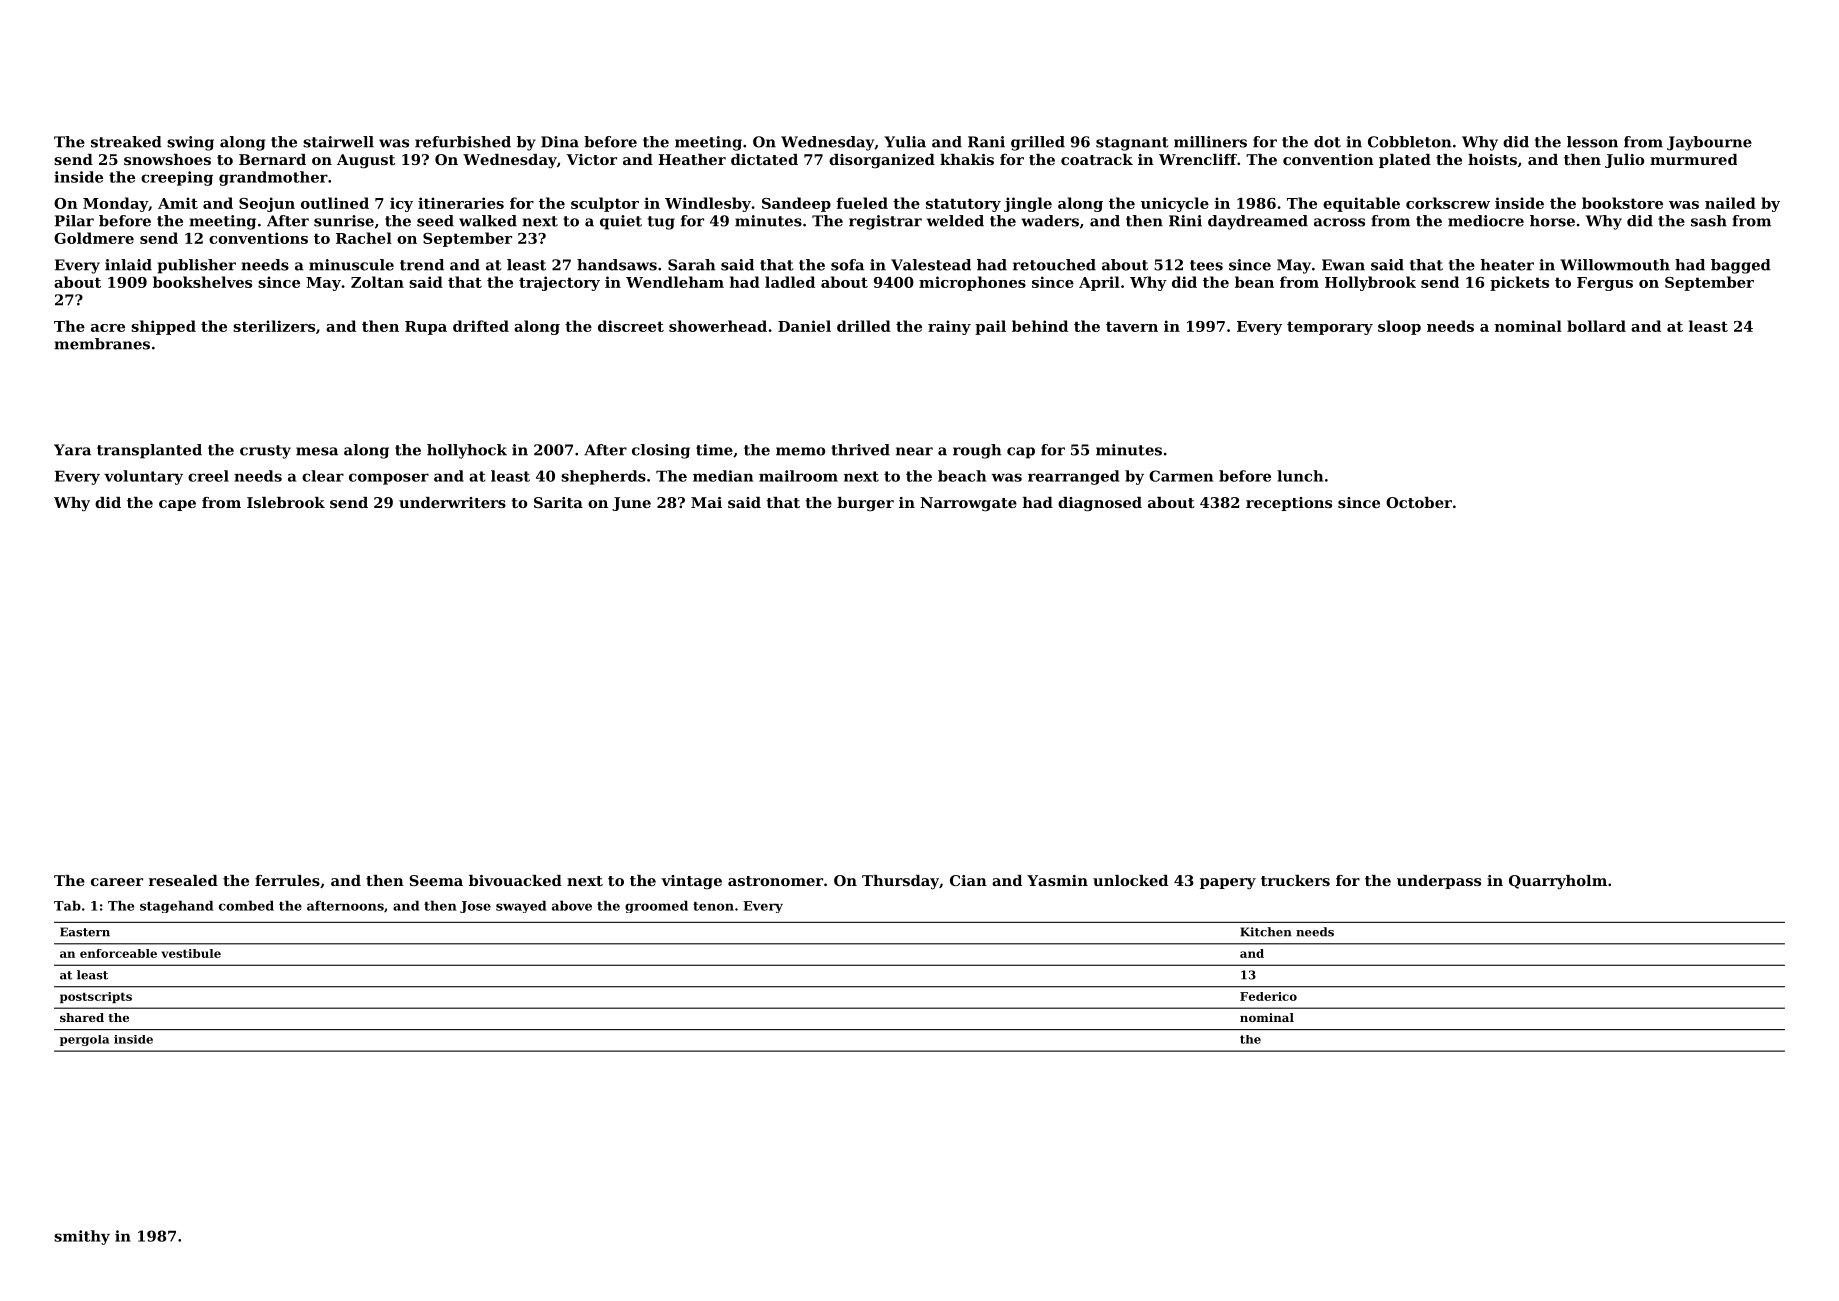  What do you see at coordinates (1558, 882) in the image?
I see `Quarryholm` at bounding box center [1558, 882].
